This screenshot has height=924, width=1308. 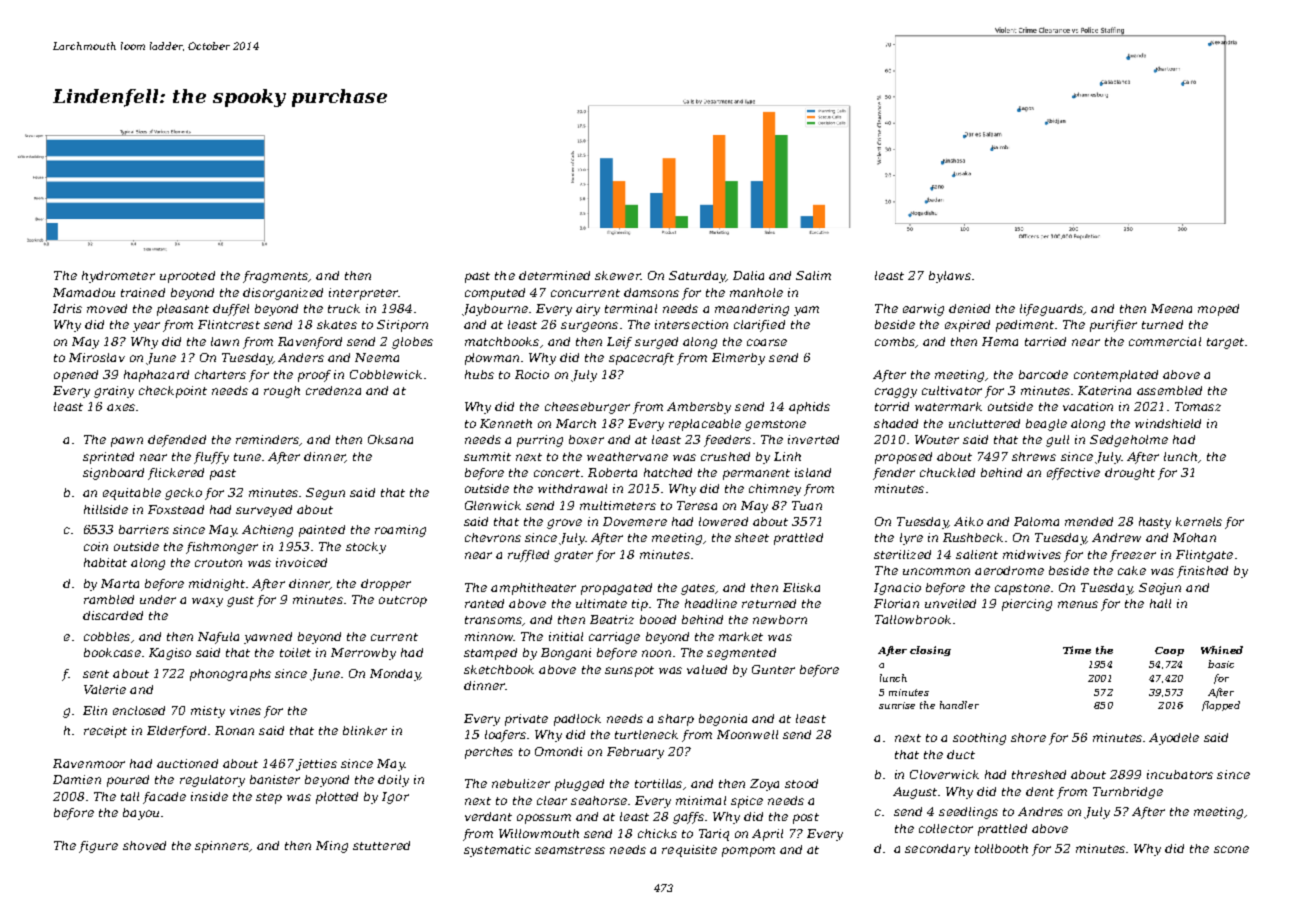 I want to click on Andrew, so click(x=1116, y=537).
